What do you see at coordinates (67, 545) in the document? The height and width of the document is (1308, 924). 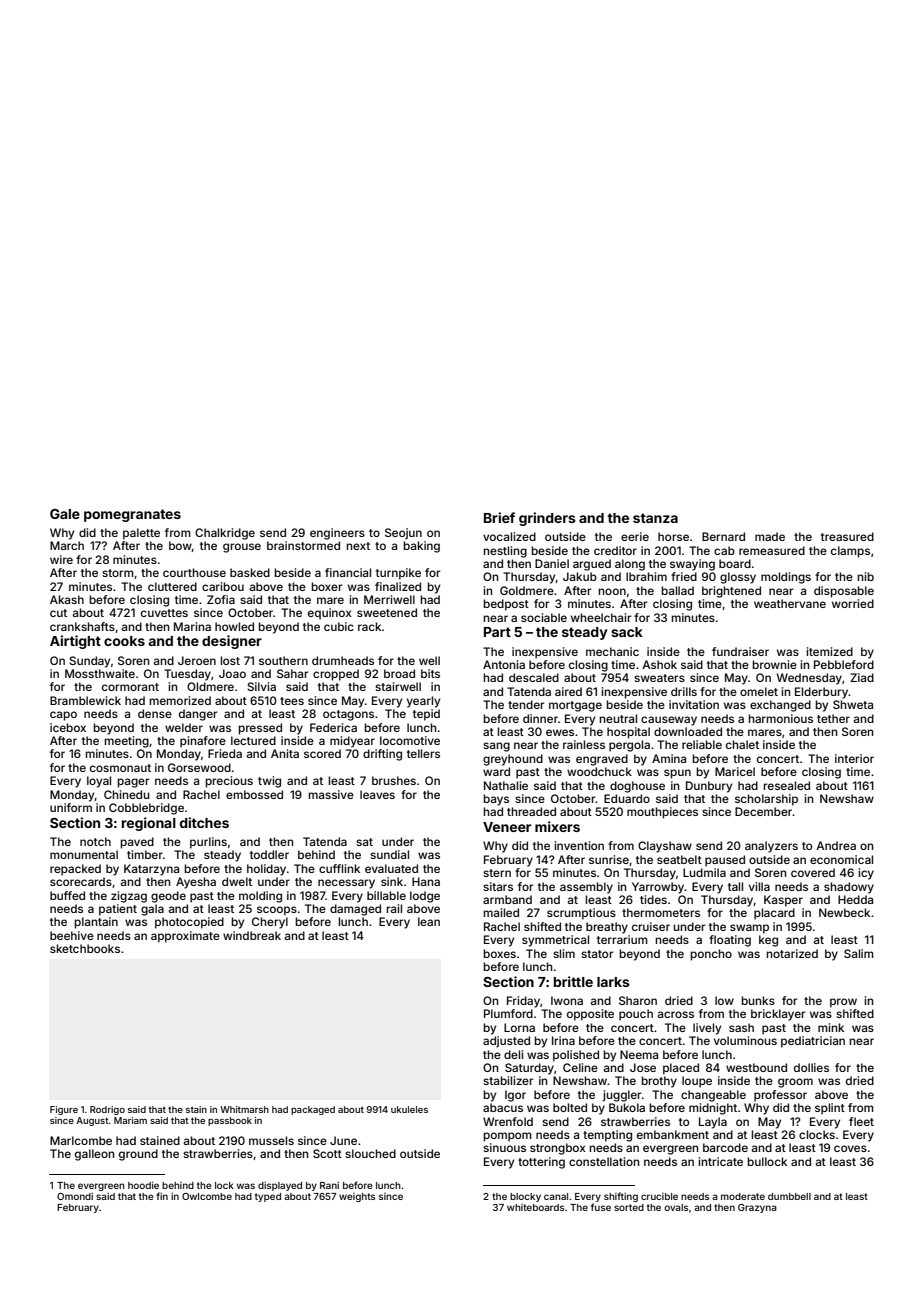 I see `March` at bounding box center [67, 545].
